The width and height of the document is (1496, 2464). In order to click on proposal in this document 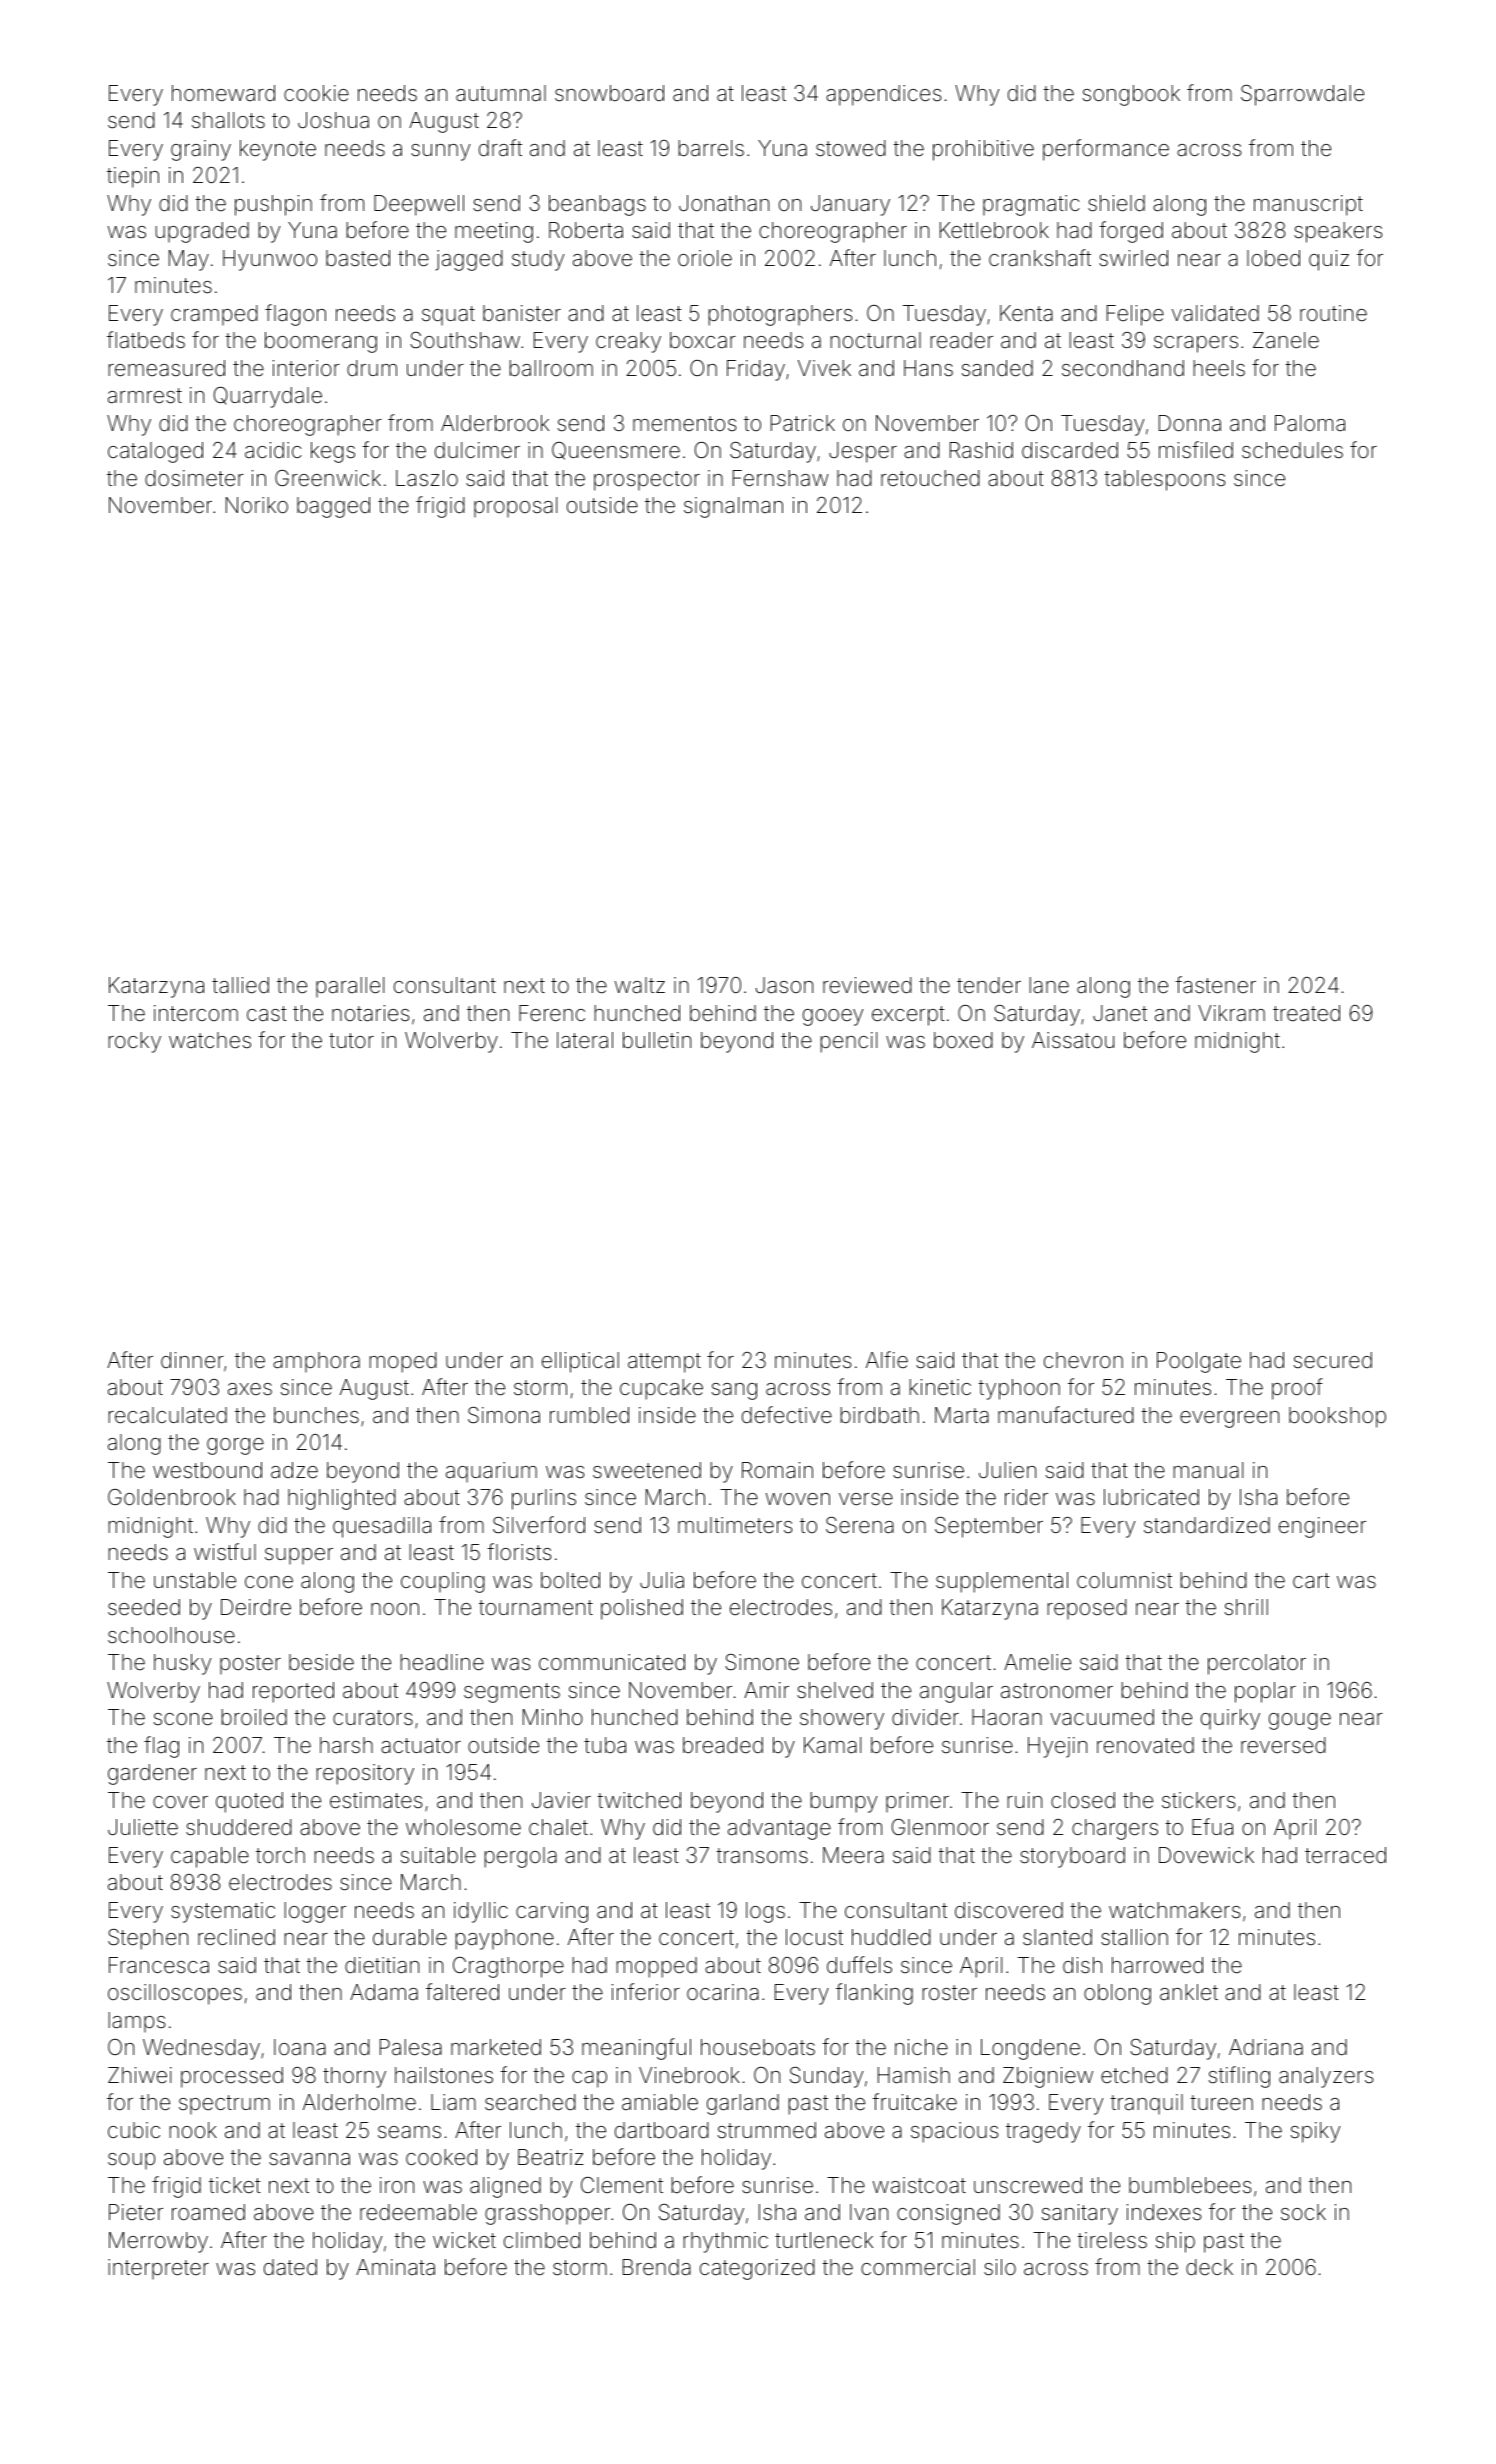, I will do `click(515, 507)`.
